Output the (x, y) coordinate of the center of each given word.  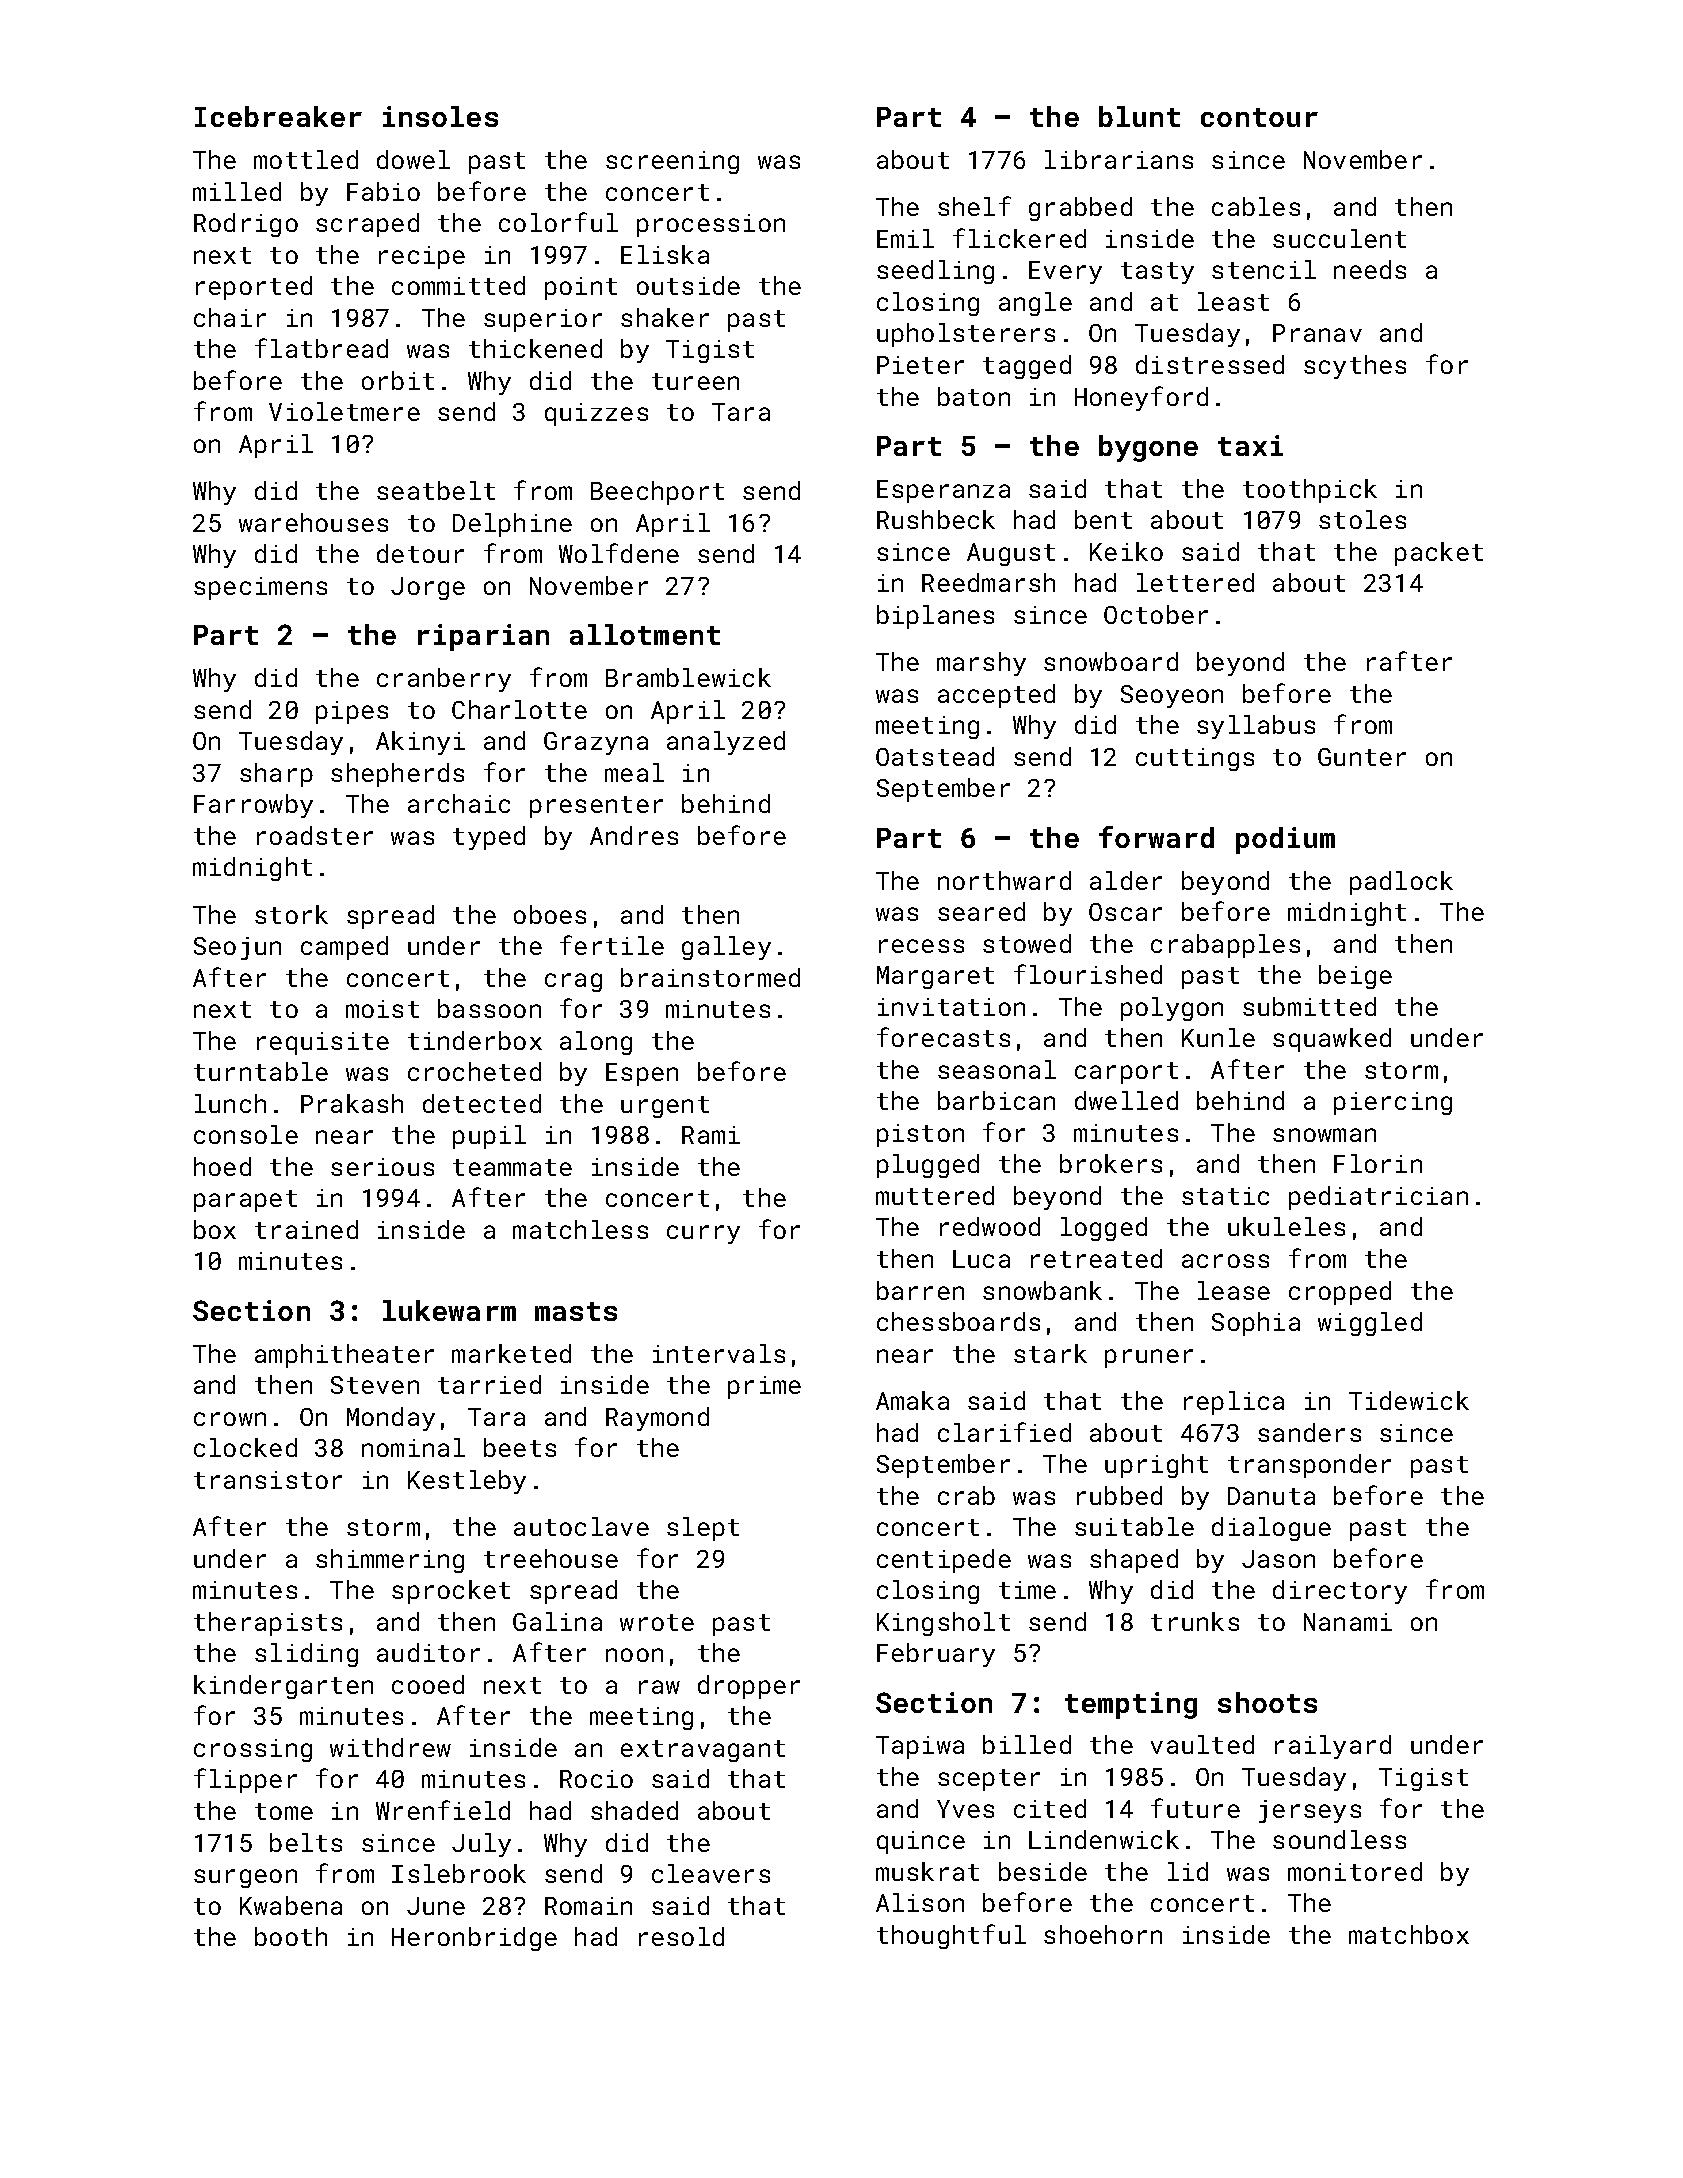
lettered (1195, 582)
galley (726, 948)
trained (306, 1229)
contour (1259, 117)
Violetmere (344, 411)
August (1011, 554)
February (936, 1655)
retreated (1096, 1258)
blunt (1139, 116)
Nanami (1348, 1622)
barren (920, 1290)
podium (1285, 840)
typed (489, 838)
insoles (440, 116)
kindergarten (283, 1687)
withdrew (390, 1747)
